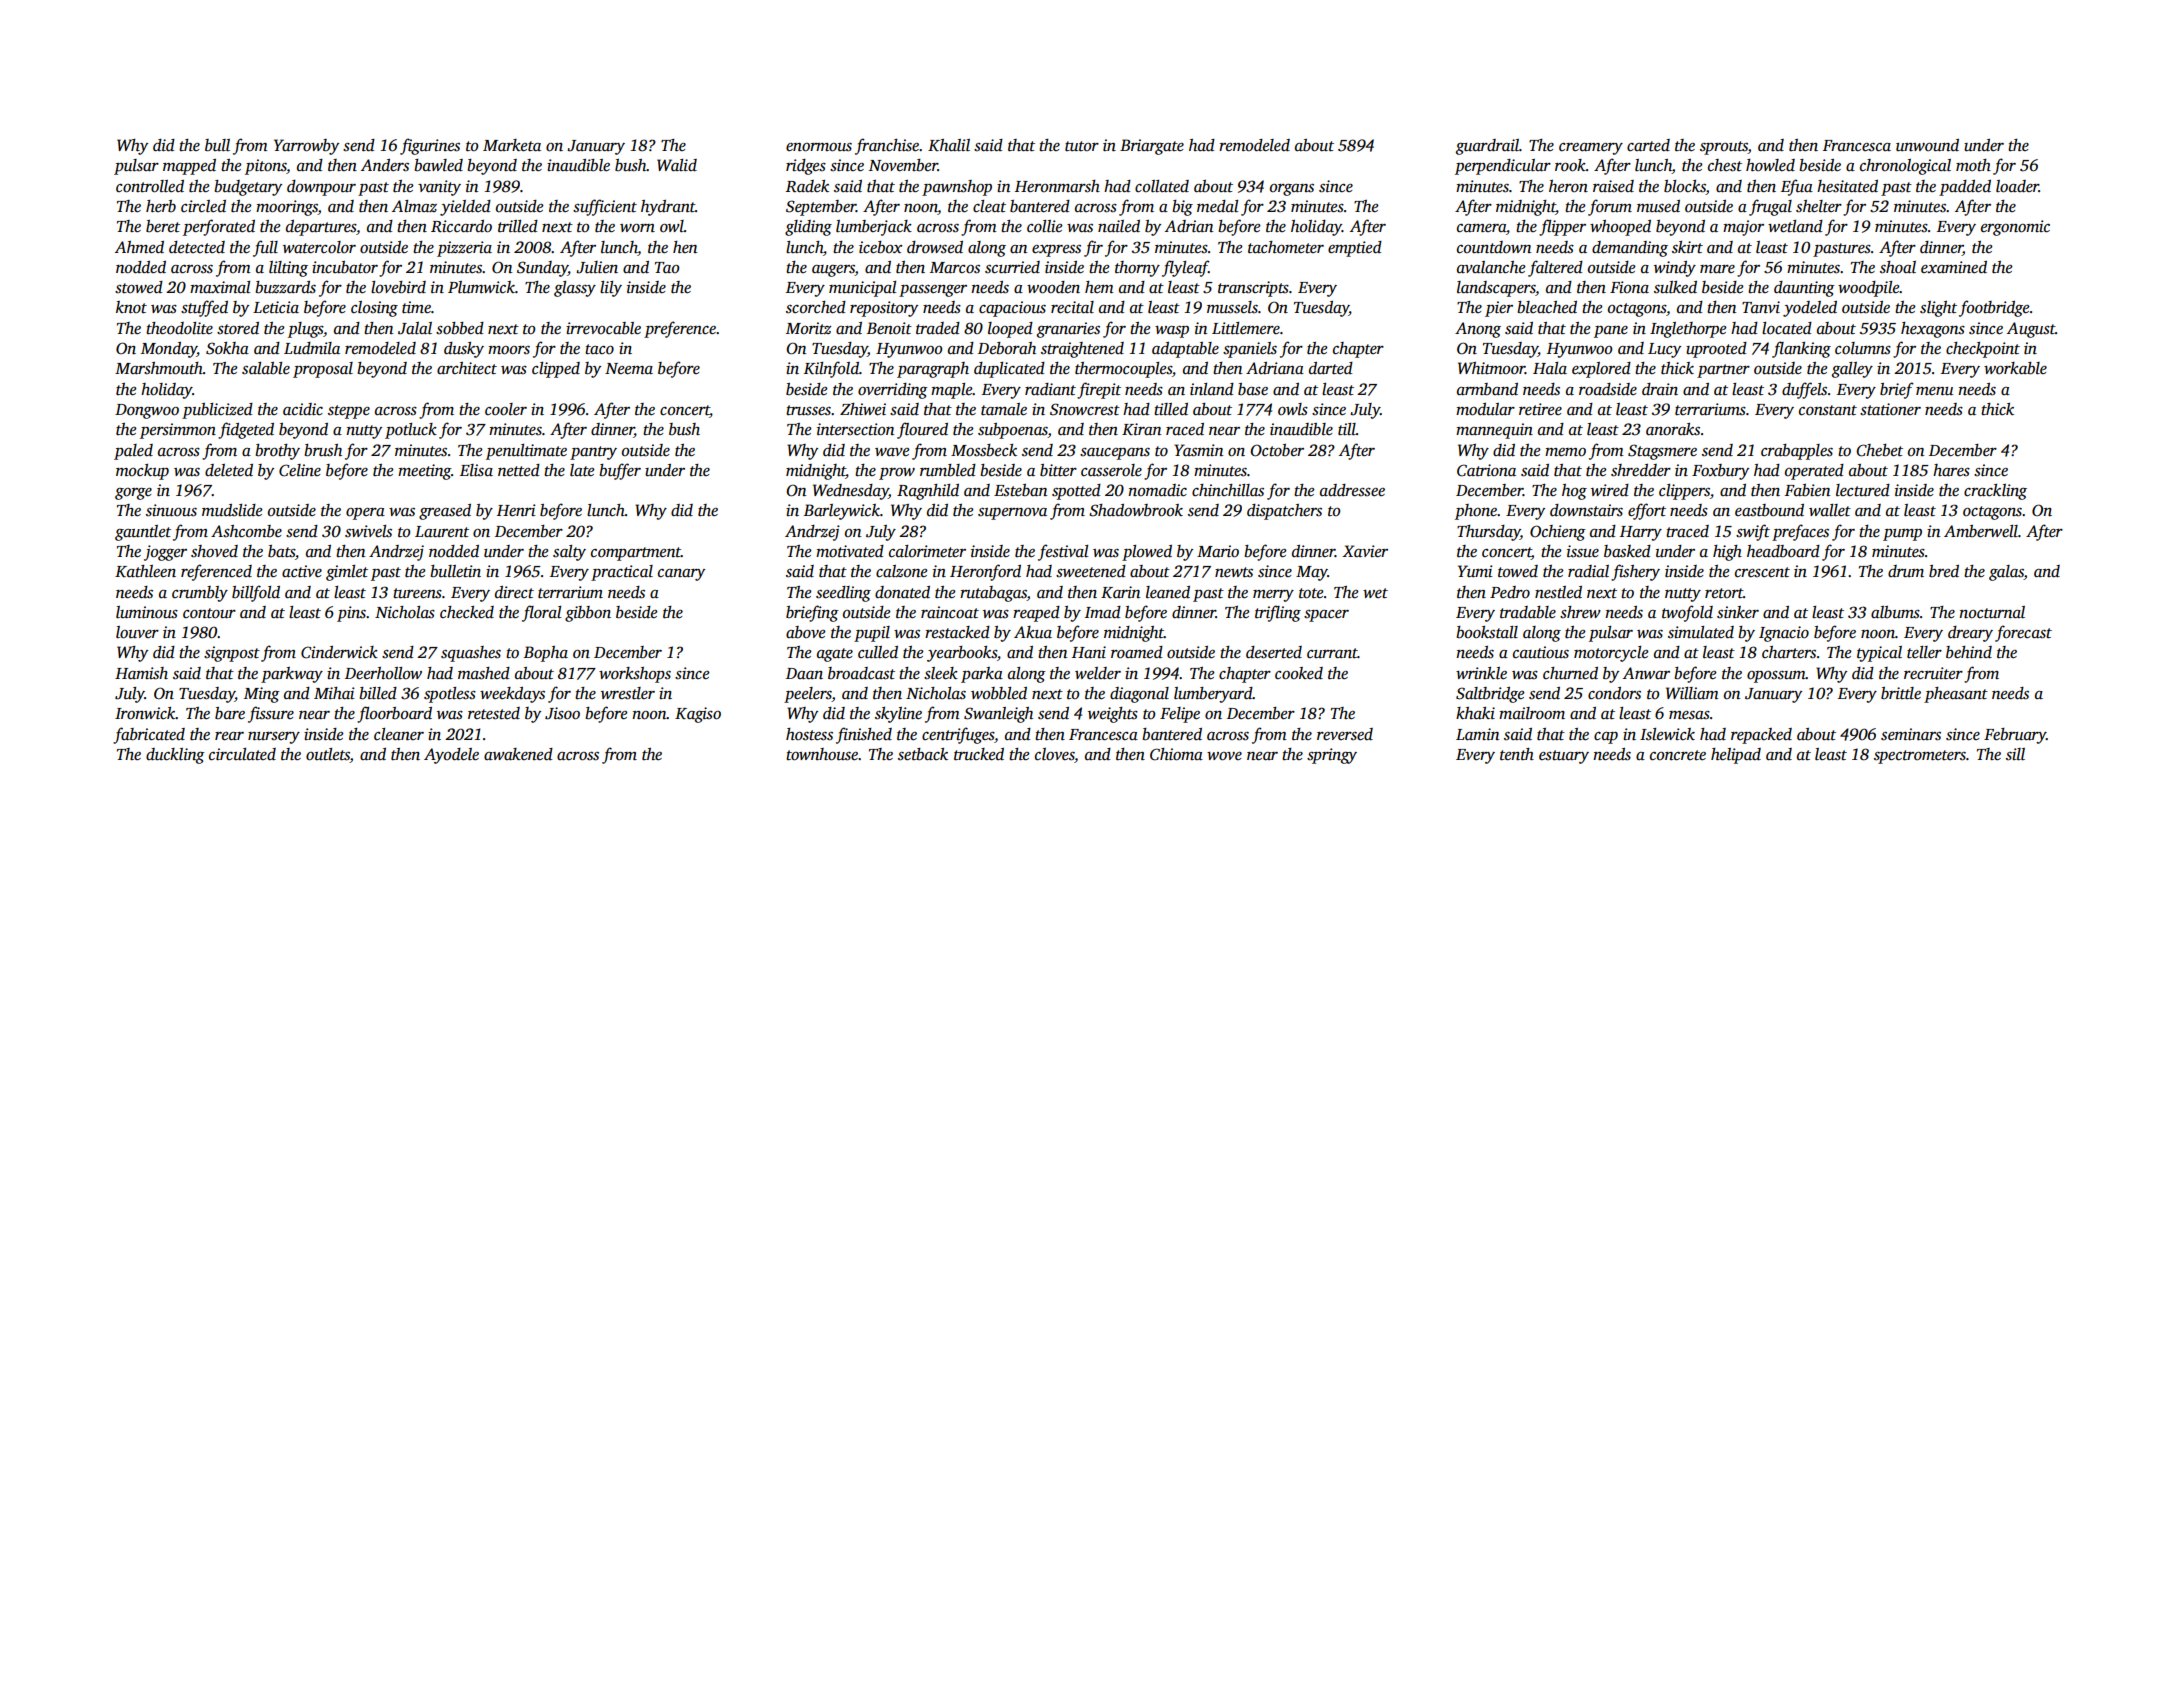 Image resolution: width=2178 pixels, height=1683 pixels. I want to click on cooler, so click(506, 409).
